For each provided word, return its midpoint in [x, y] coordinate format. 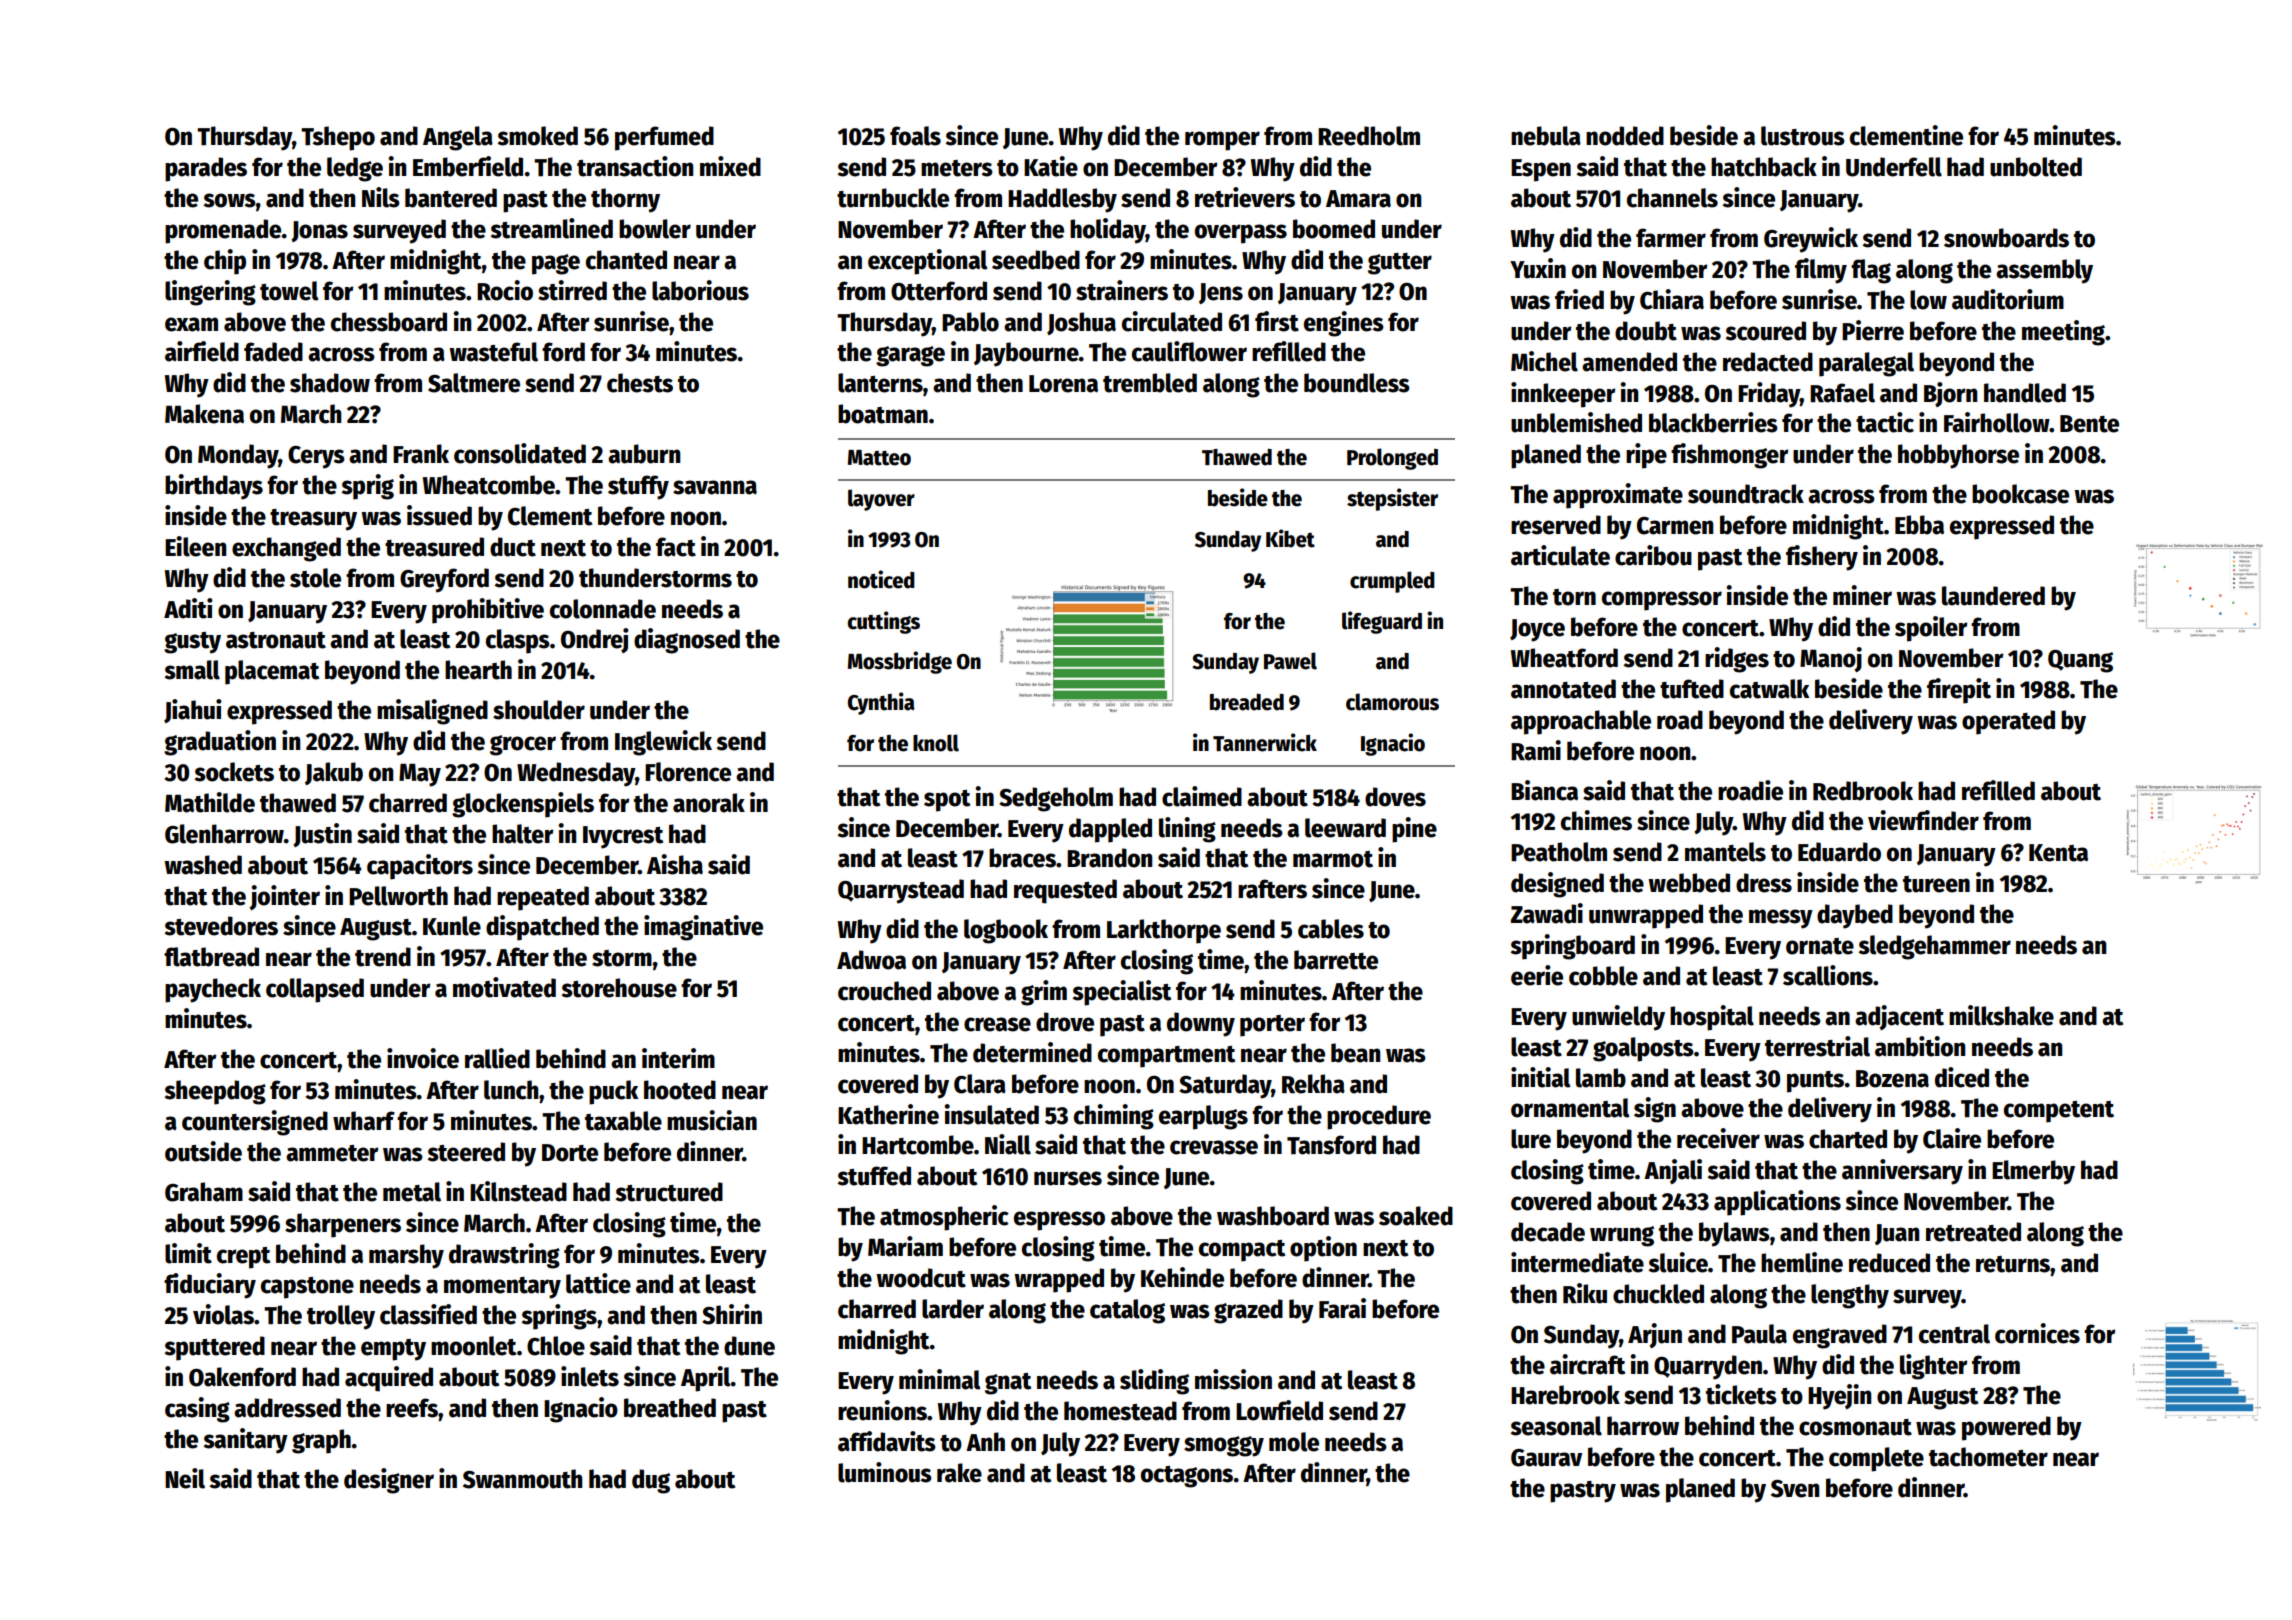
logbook [1006, 931]
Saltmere [474, 383]
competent [2059, 1112]
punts [1815, 1082]
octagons [1187, 1477]
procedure [1379, 1117]
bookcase [2020, 494]
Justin [322, 835]
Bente [2089, 424]
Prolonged [1392, 459]
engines [1344, 324]
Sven [1795, 1489]
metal [412, 1192]
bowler [655, 229]
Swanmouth [523, 1479]
